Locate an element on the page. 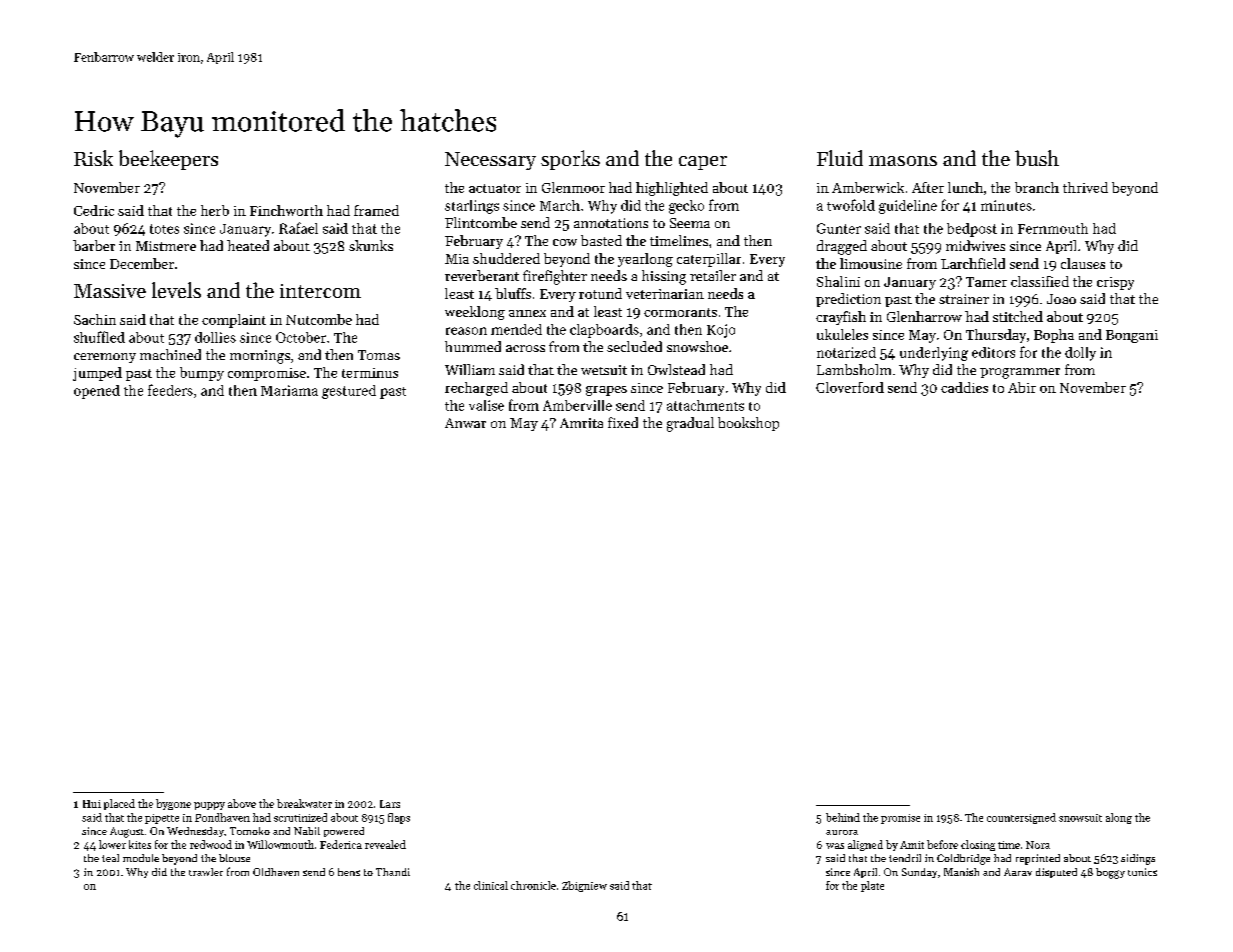  Hui is located at coordinates (92, 804).
